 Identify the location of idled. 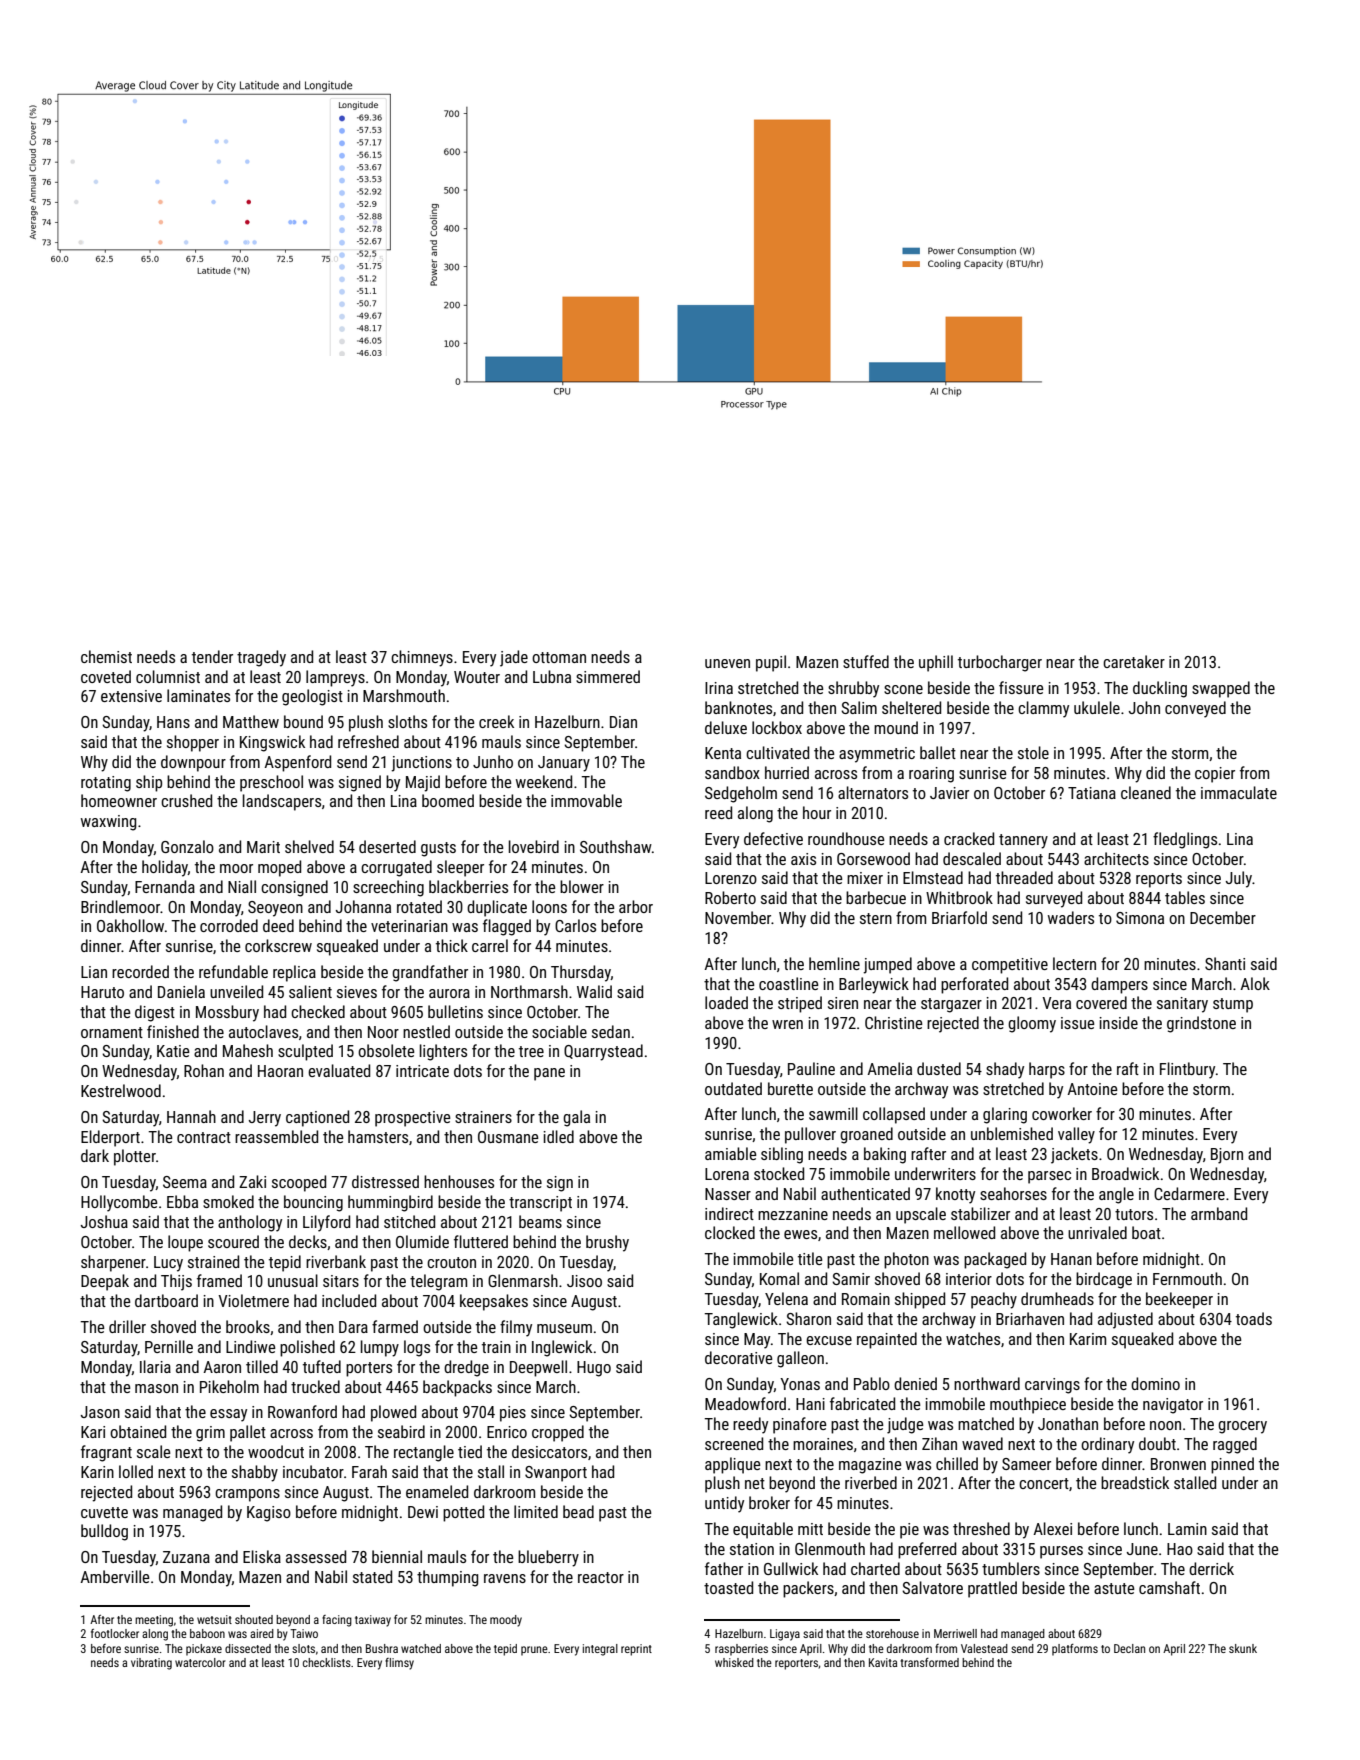
(559, 1136).
